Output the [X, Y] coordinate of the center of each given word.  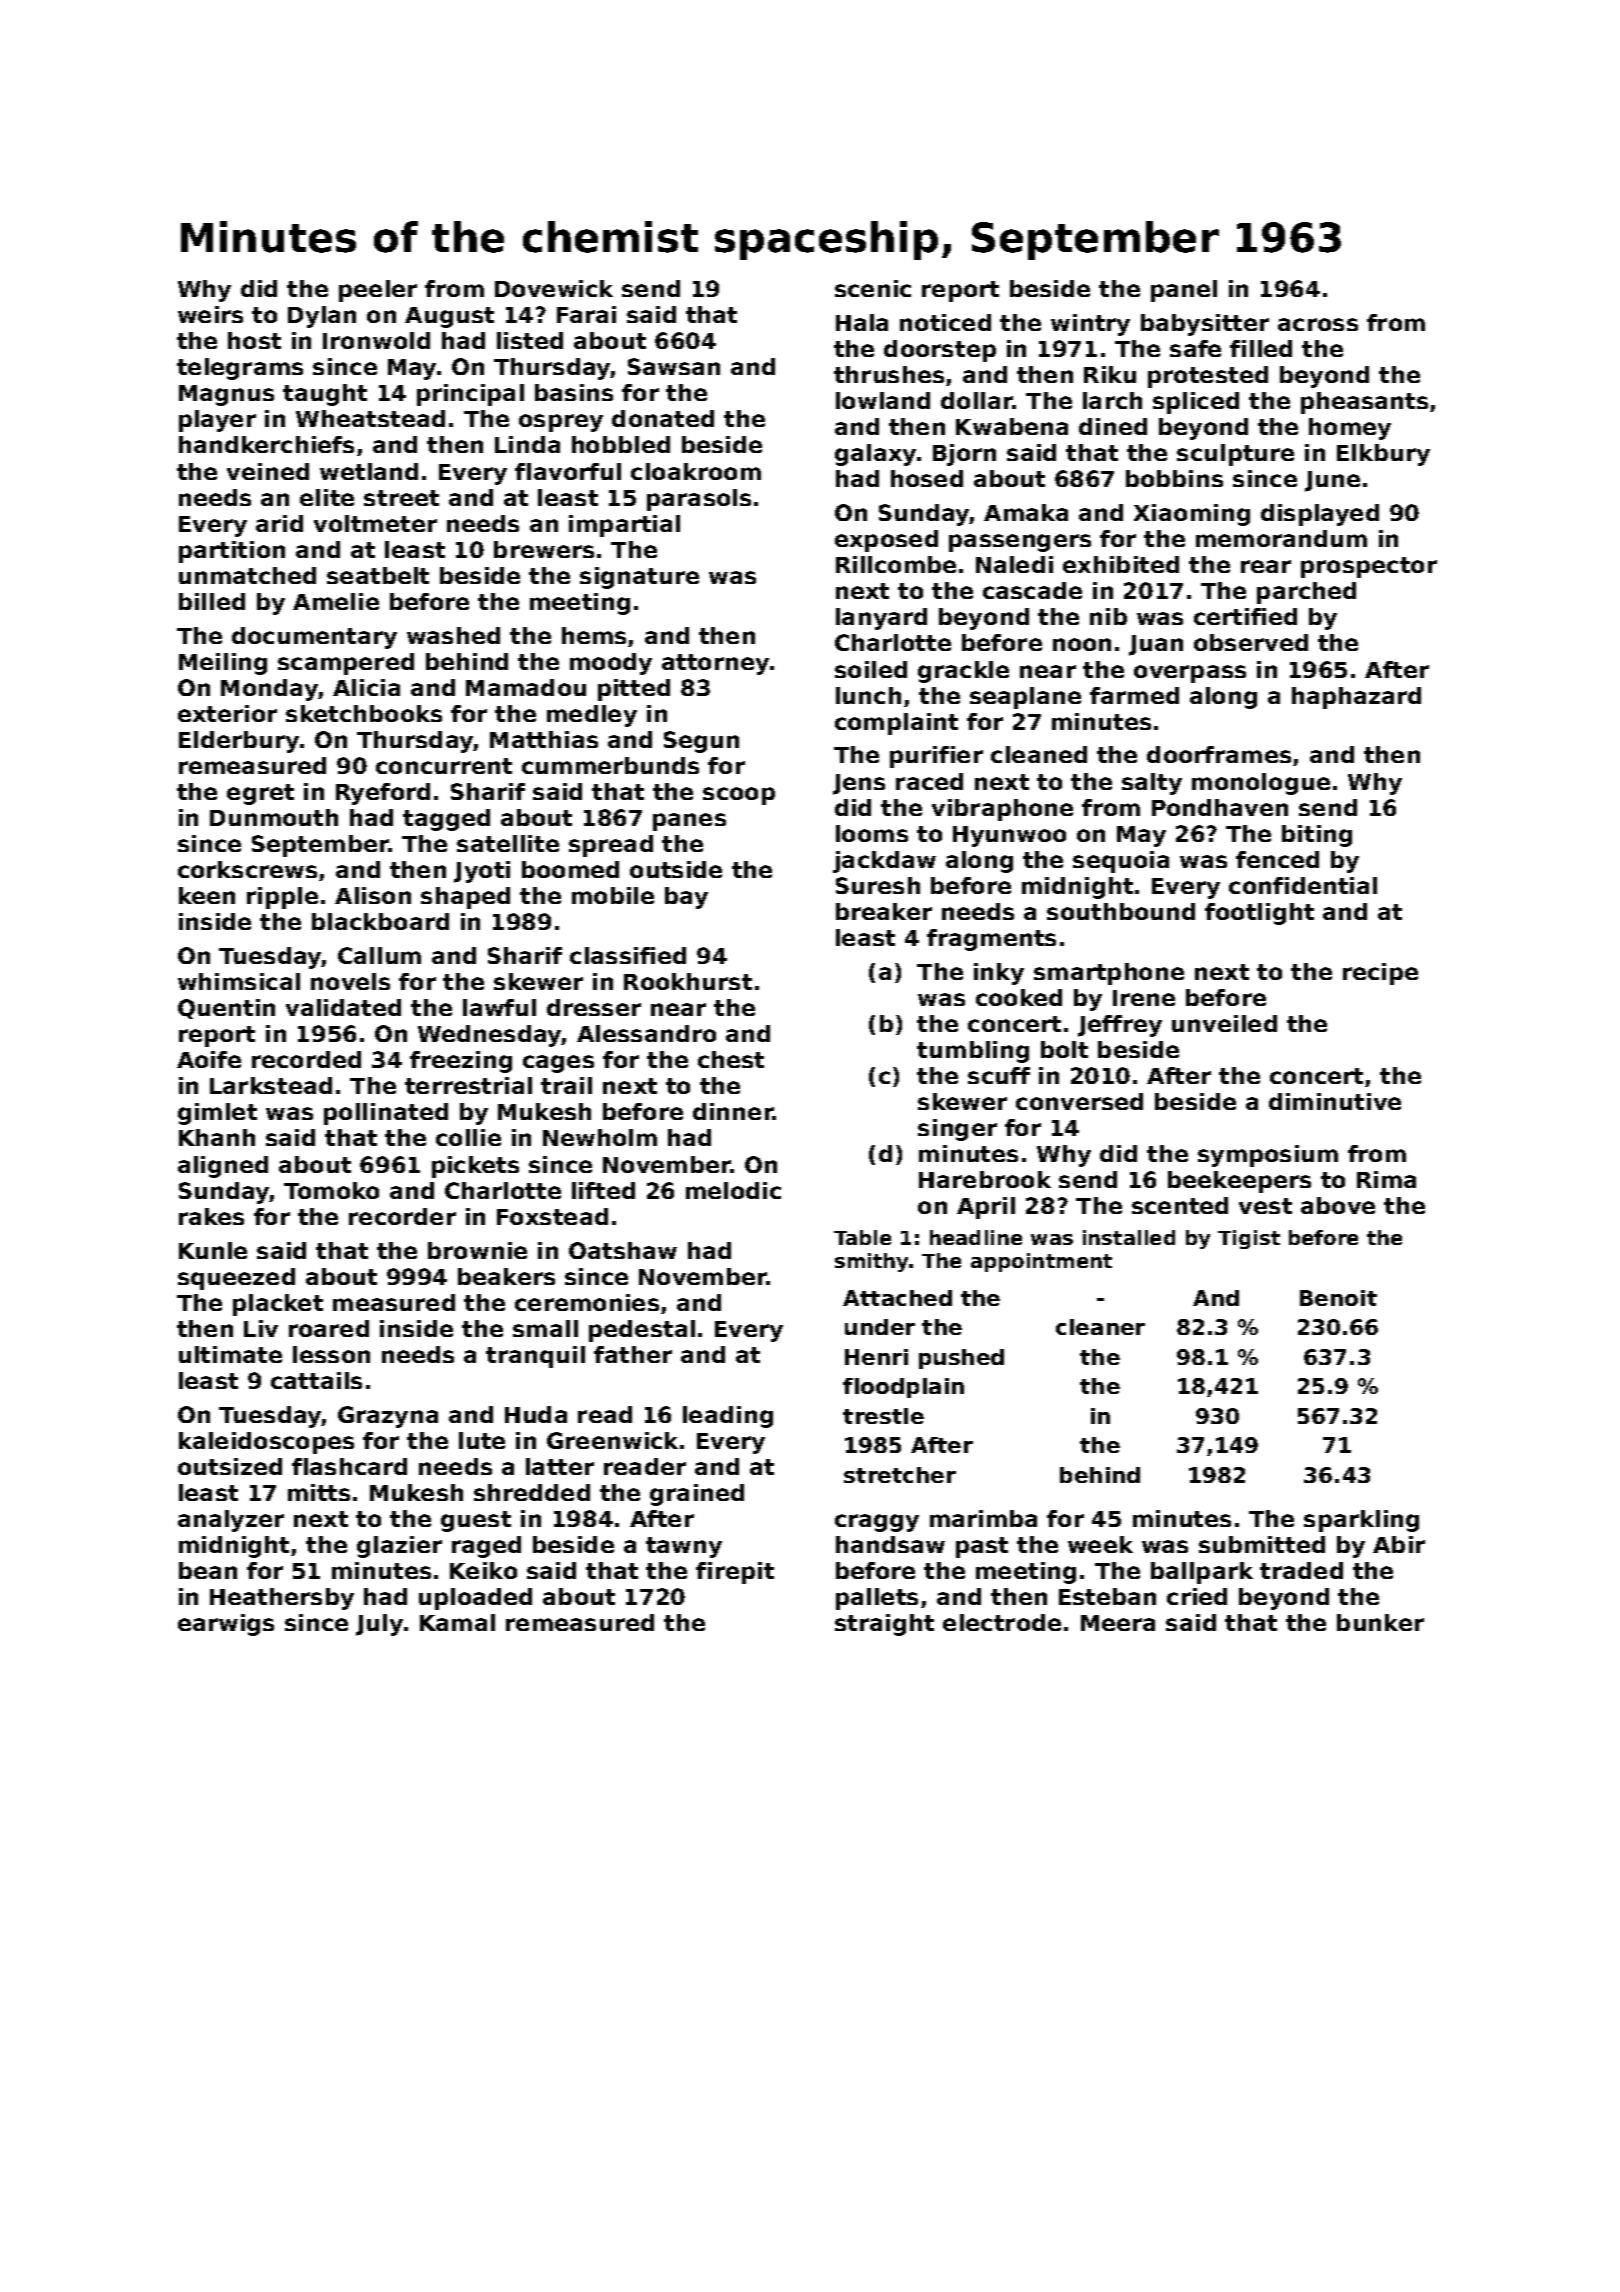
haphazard [1356, 698]
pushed [961, 1359]
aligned [223, 1167]
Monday [269, 690]
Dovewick [554, 288]
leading [728, 1417]
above [1338, 1205]
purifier [936, 757]
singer [957, 1130]
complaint [896, 724]
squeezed [236, 1279]
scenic [873, 288]
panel [1184, 291]
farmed [1134, 695]
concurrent [444, 766]
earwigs [226, 1625]
